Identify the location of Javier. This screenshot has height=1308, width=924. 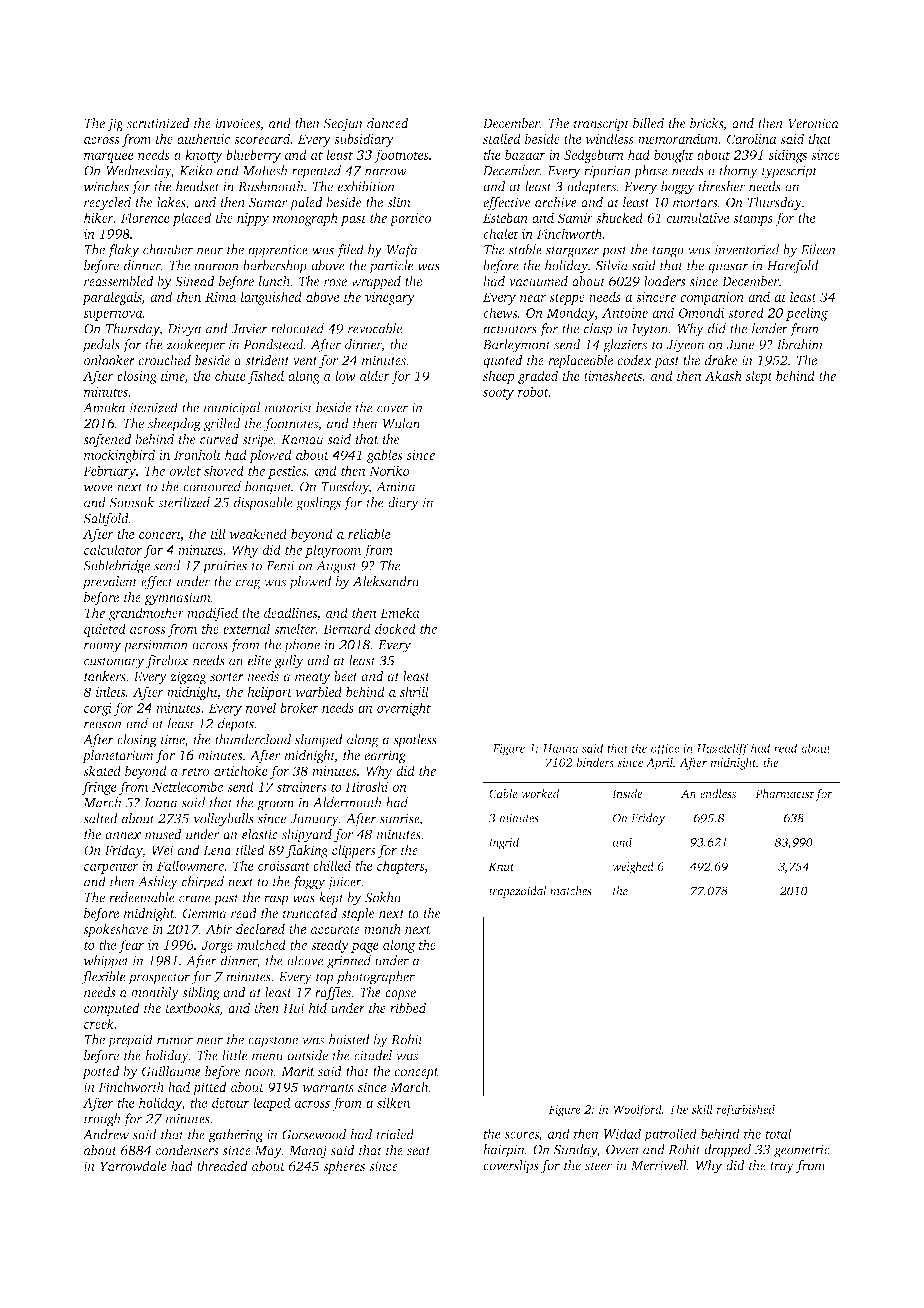
(249, 329).
